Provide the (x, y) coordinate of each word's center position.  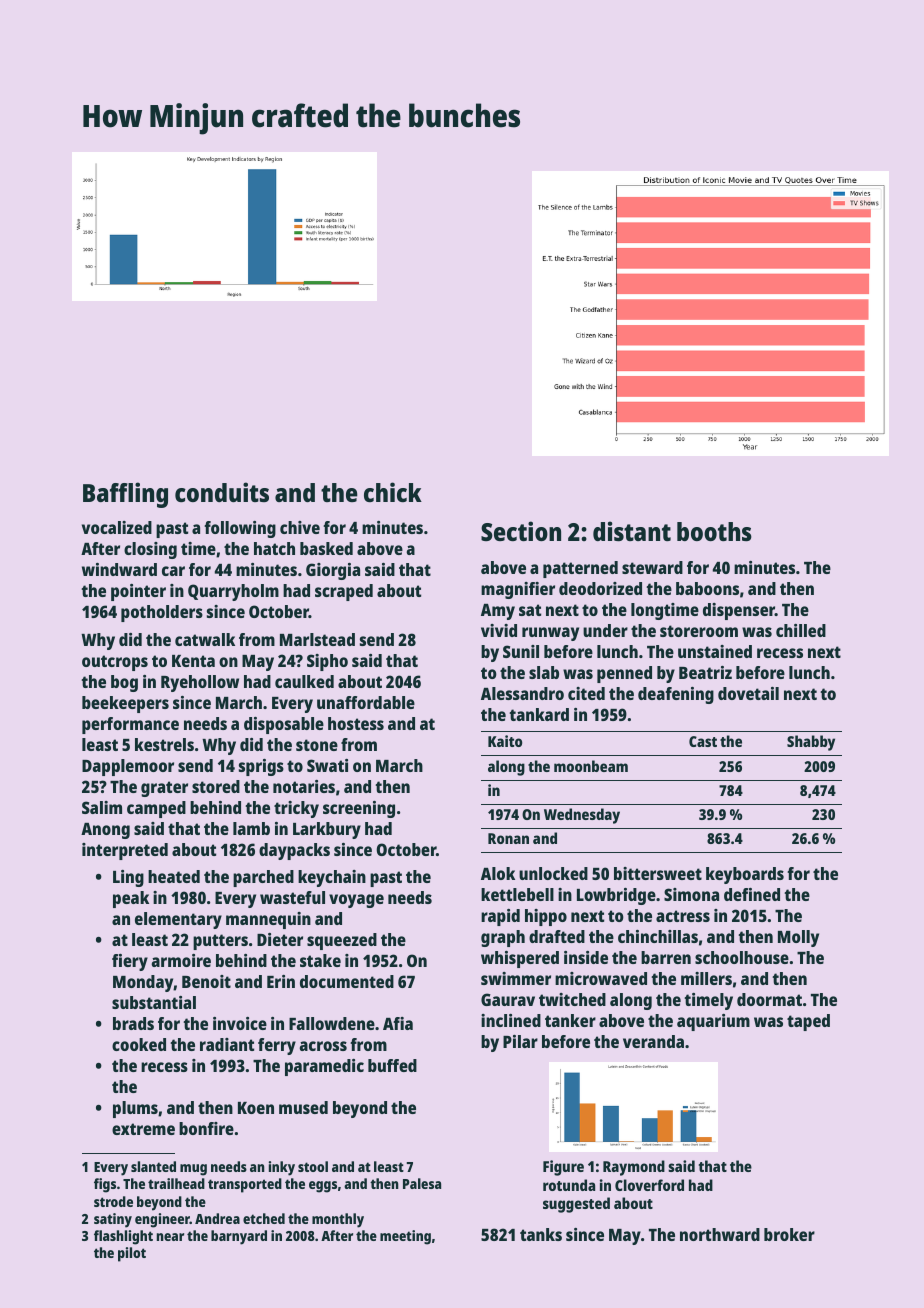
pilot (132, 1254)
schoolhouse (742, 957)
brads (133, 1023)
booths (714, 531)
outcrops (115, 663)
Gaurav (508, 999)
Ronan (508, 838)
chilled (801, 630)
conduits (222, 492)
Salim (102, 807)
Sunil (521, 651)
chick (393, 492)
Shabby (811, 743)
